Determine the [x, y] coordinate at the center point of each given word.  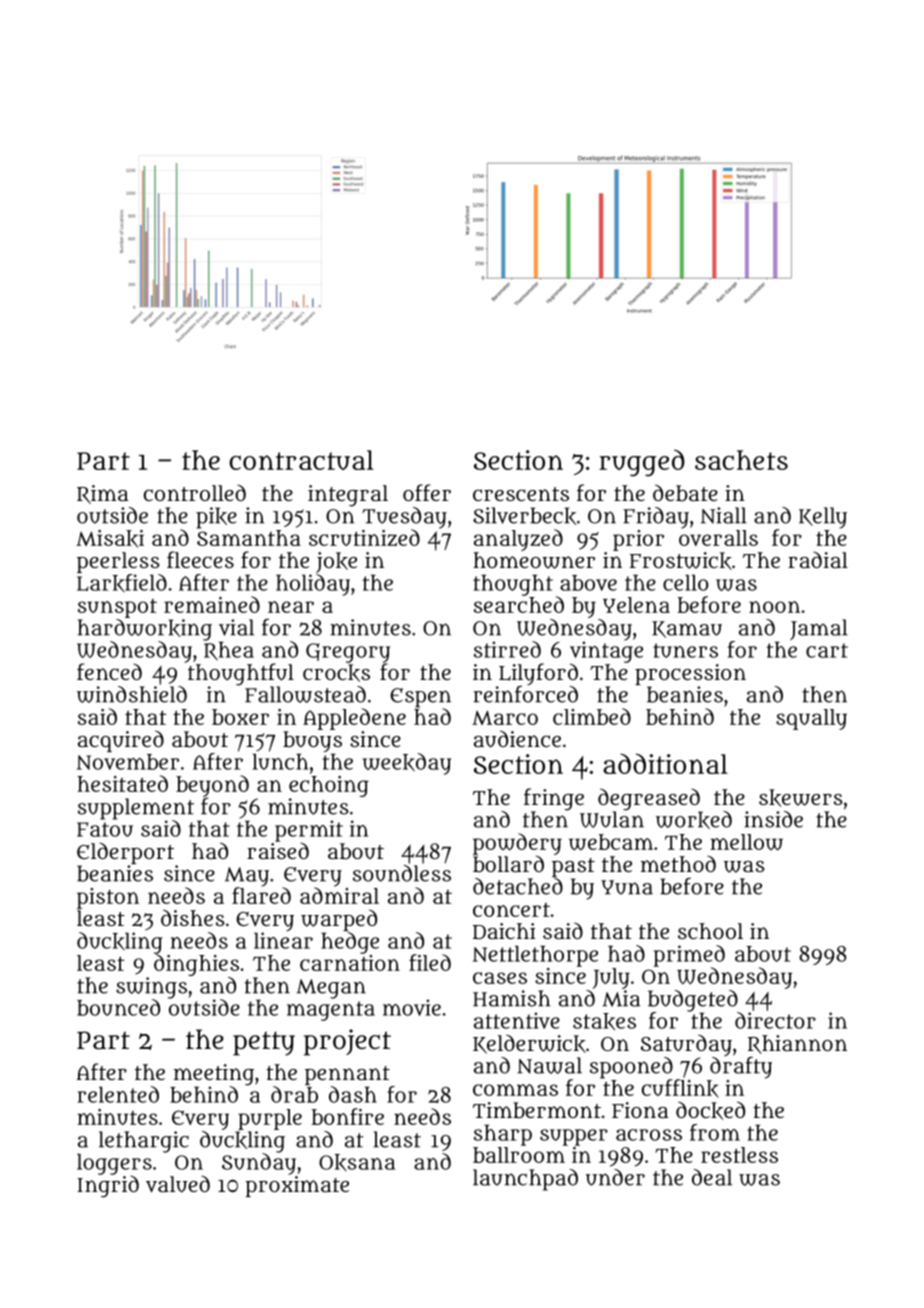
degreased [649, 799]
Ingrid [108, 1187]
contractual [301, 460]
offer [427, 492]
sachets [741, 460]
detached [518, 886]
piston [108, 898]
